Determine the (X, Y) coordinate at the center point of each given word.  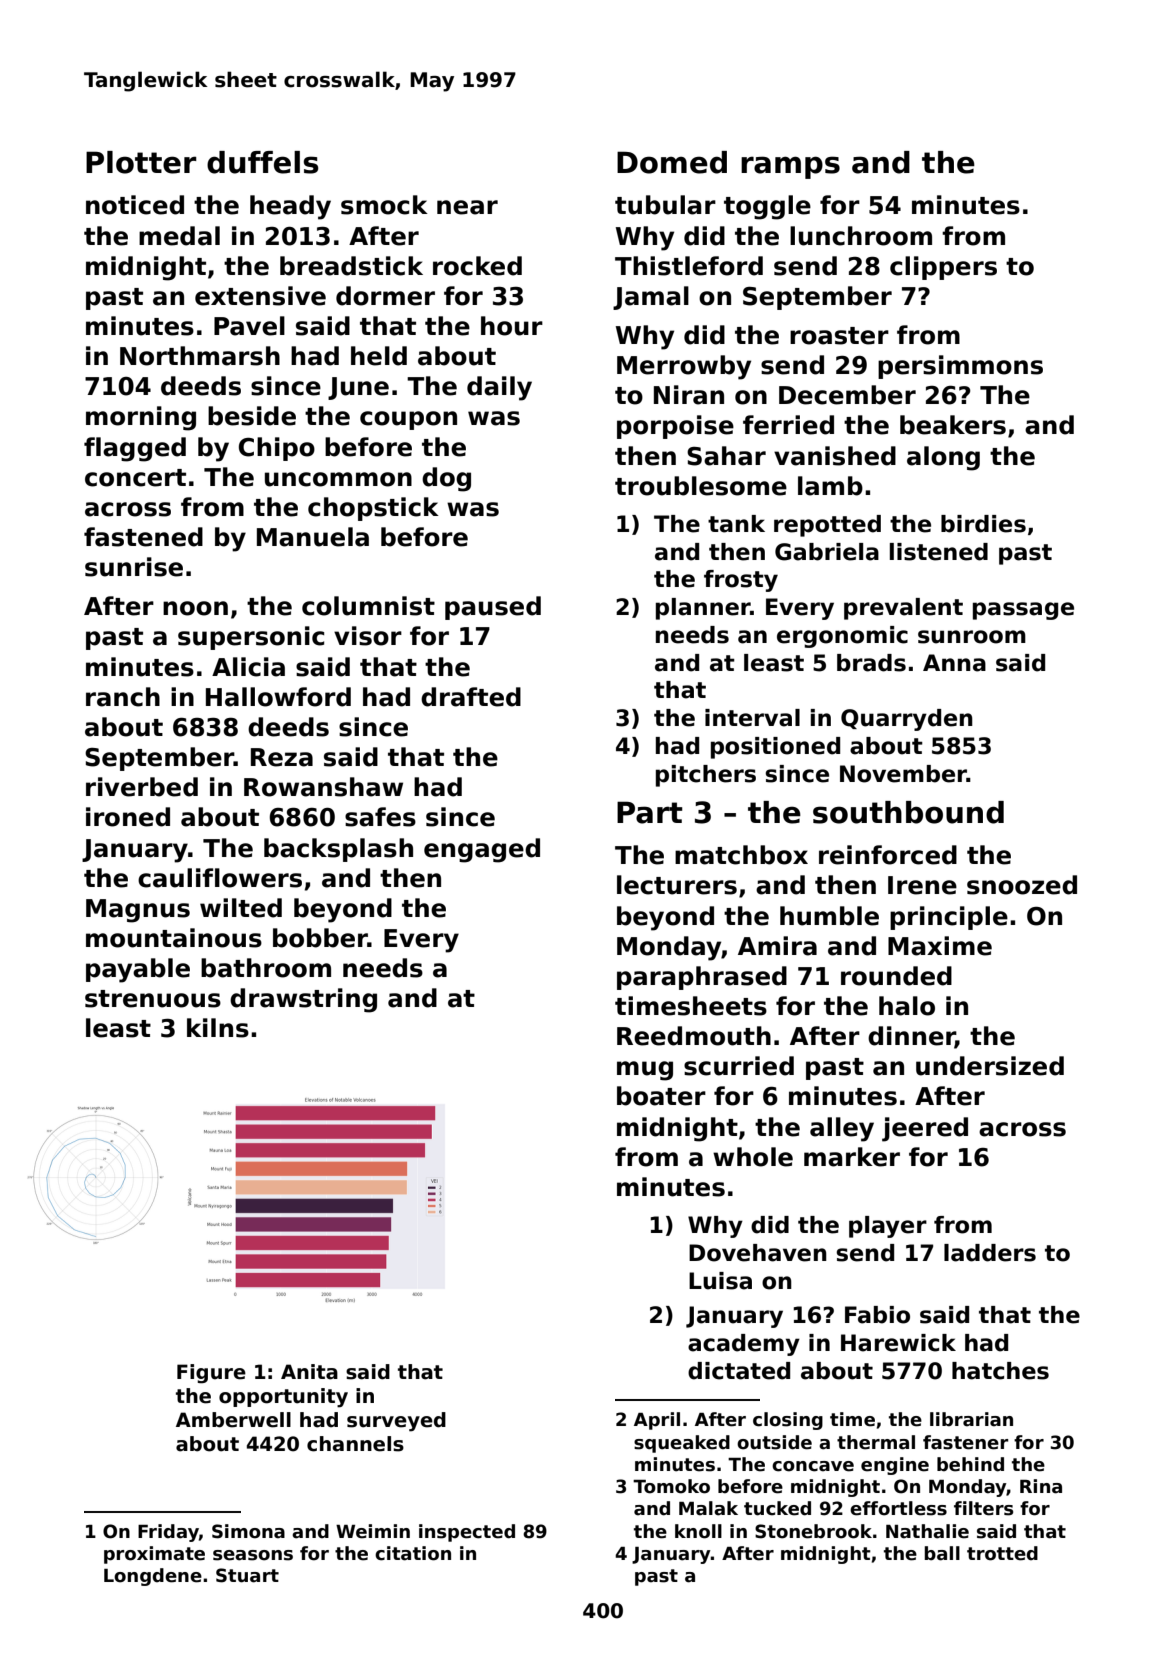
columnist (368, 606)
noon (195, 608)
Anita (309, 1372)
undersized (990, 1066)
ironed (128, 817)
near (467, 207)
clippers (943, 268)
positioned (775, 748)
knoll (698, 1531)
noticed (135, 205)
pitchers (706, 776)
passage (1023, 611)
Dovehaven (758, 1253)
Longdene (153, 1577)
